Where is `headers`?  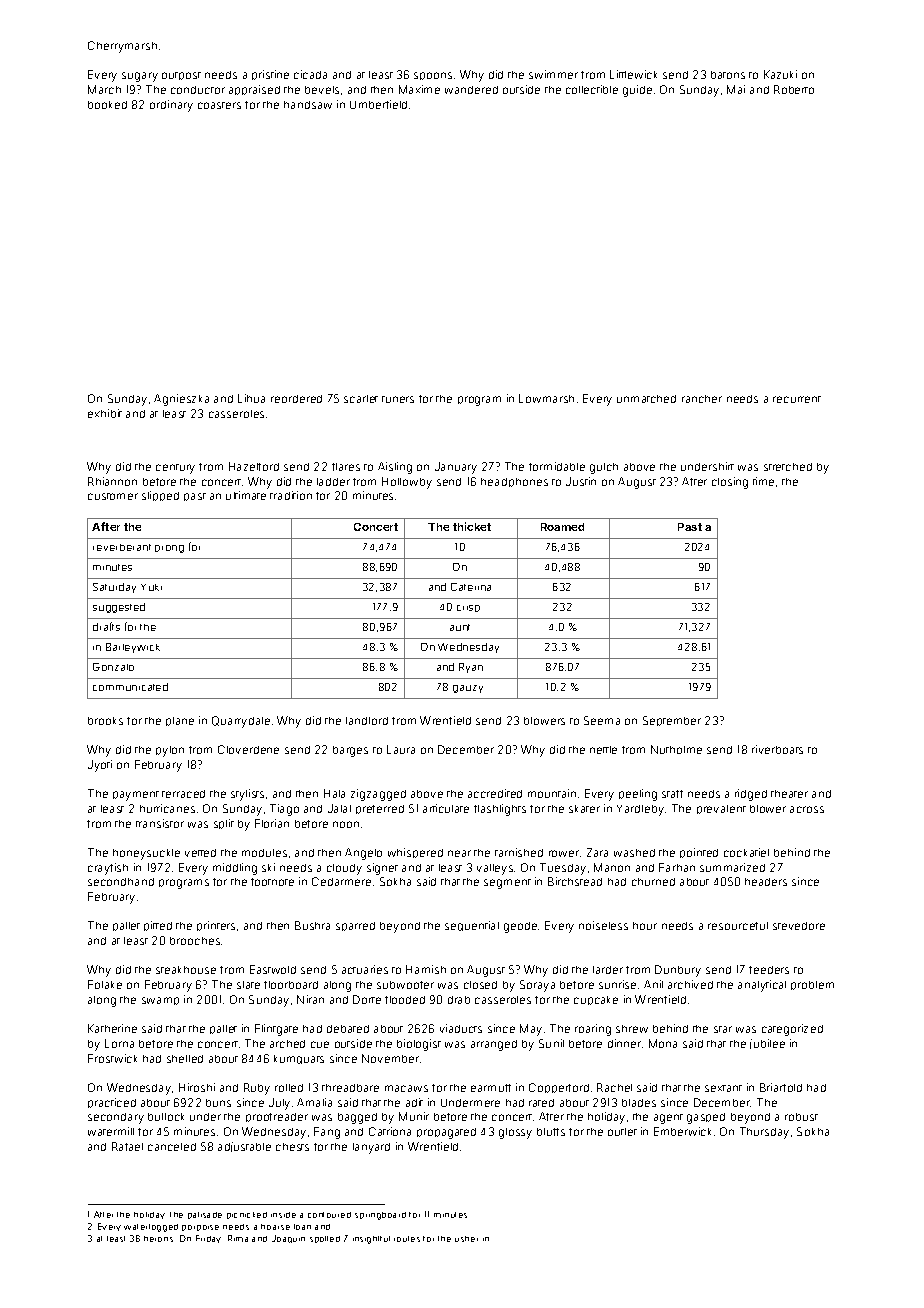 headers is located at coordinates (766, 882).
